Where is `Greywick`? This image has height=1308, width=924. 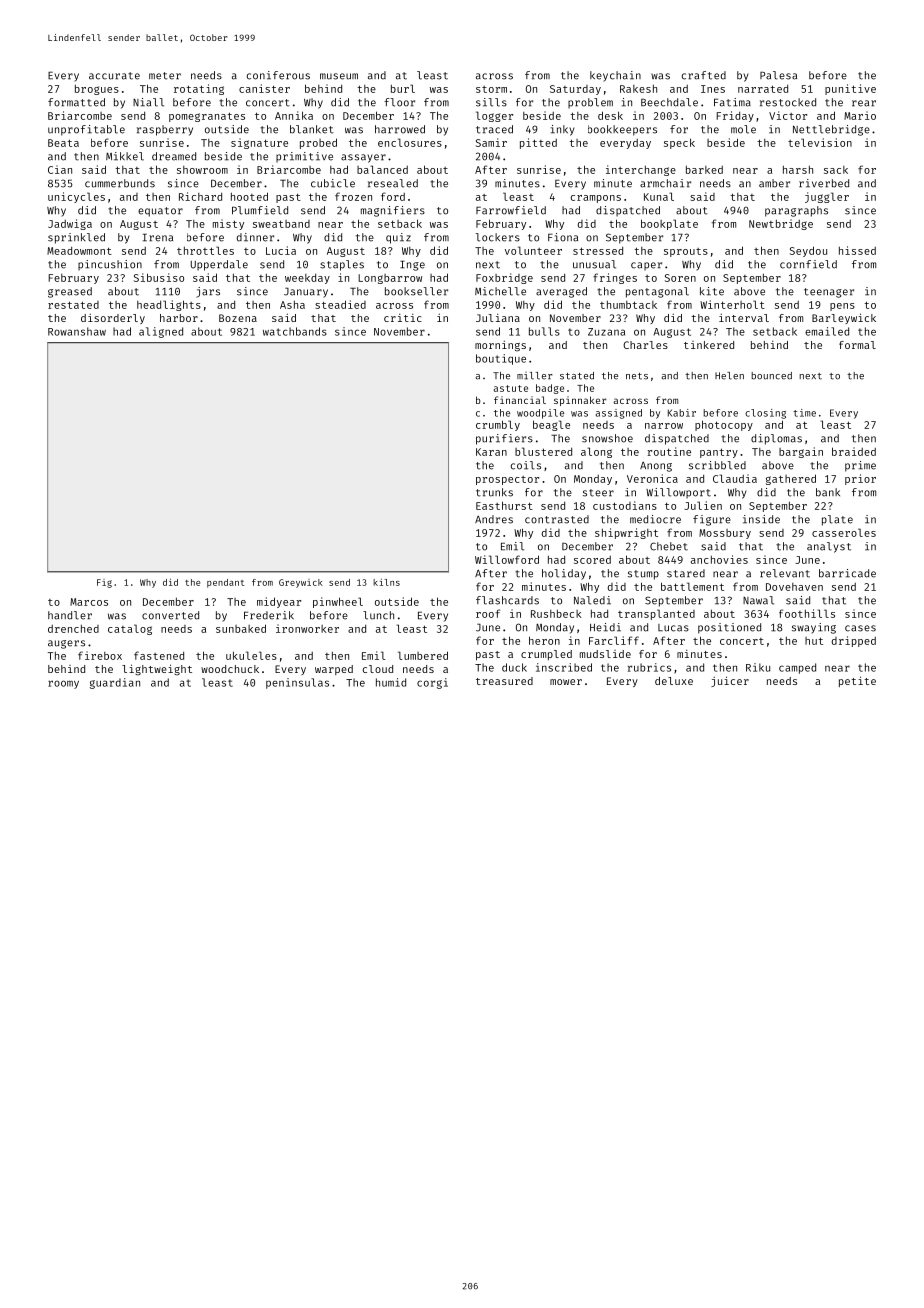 Greywick is located at coordinates (301, 583).
